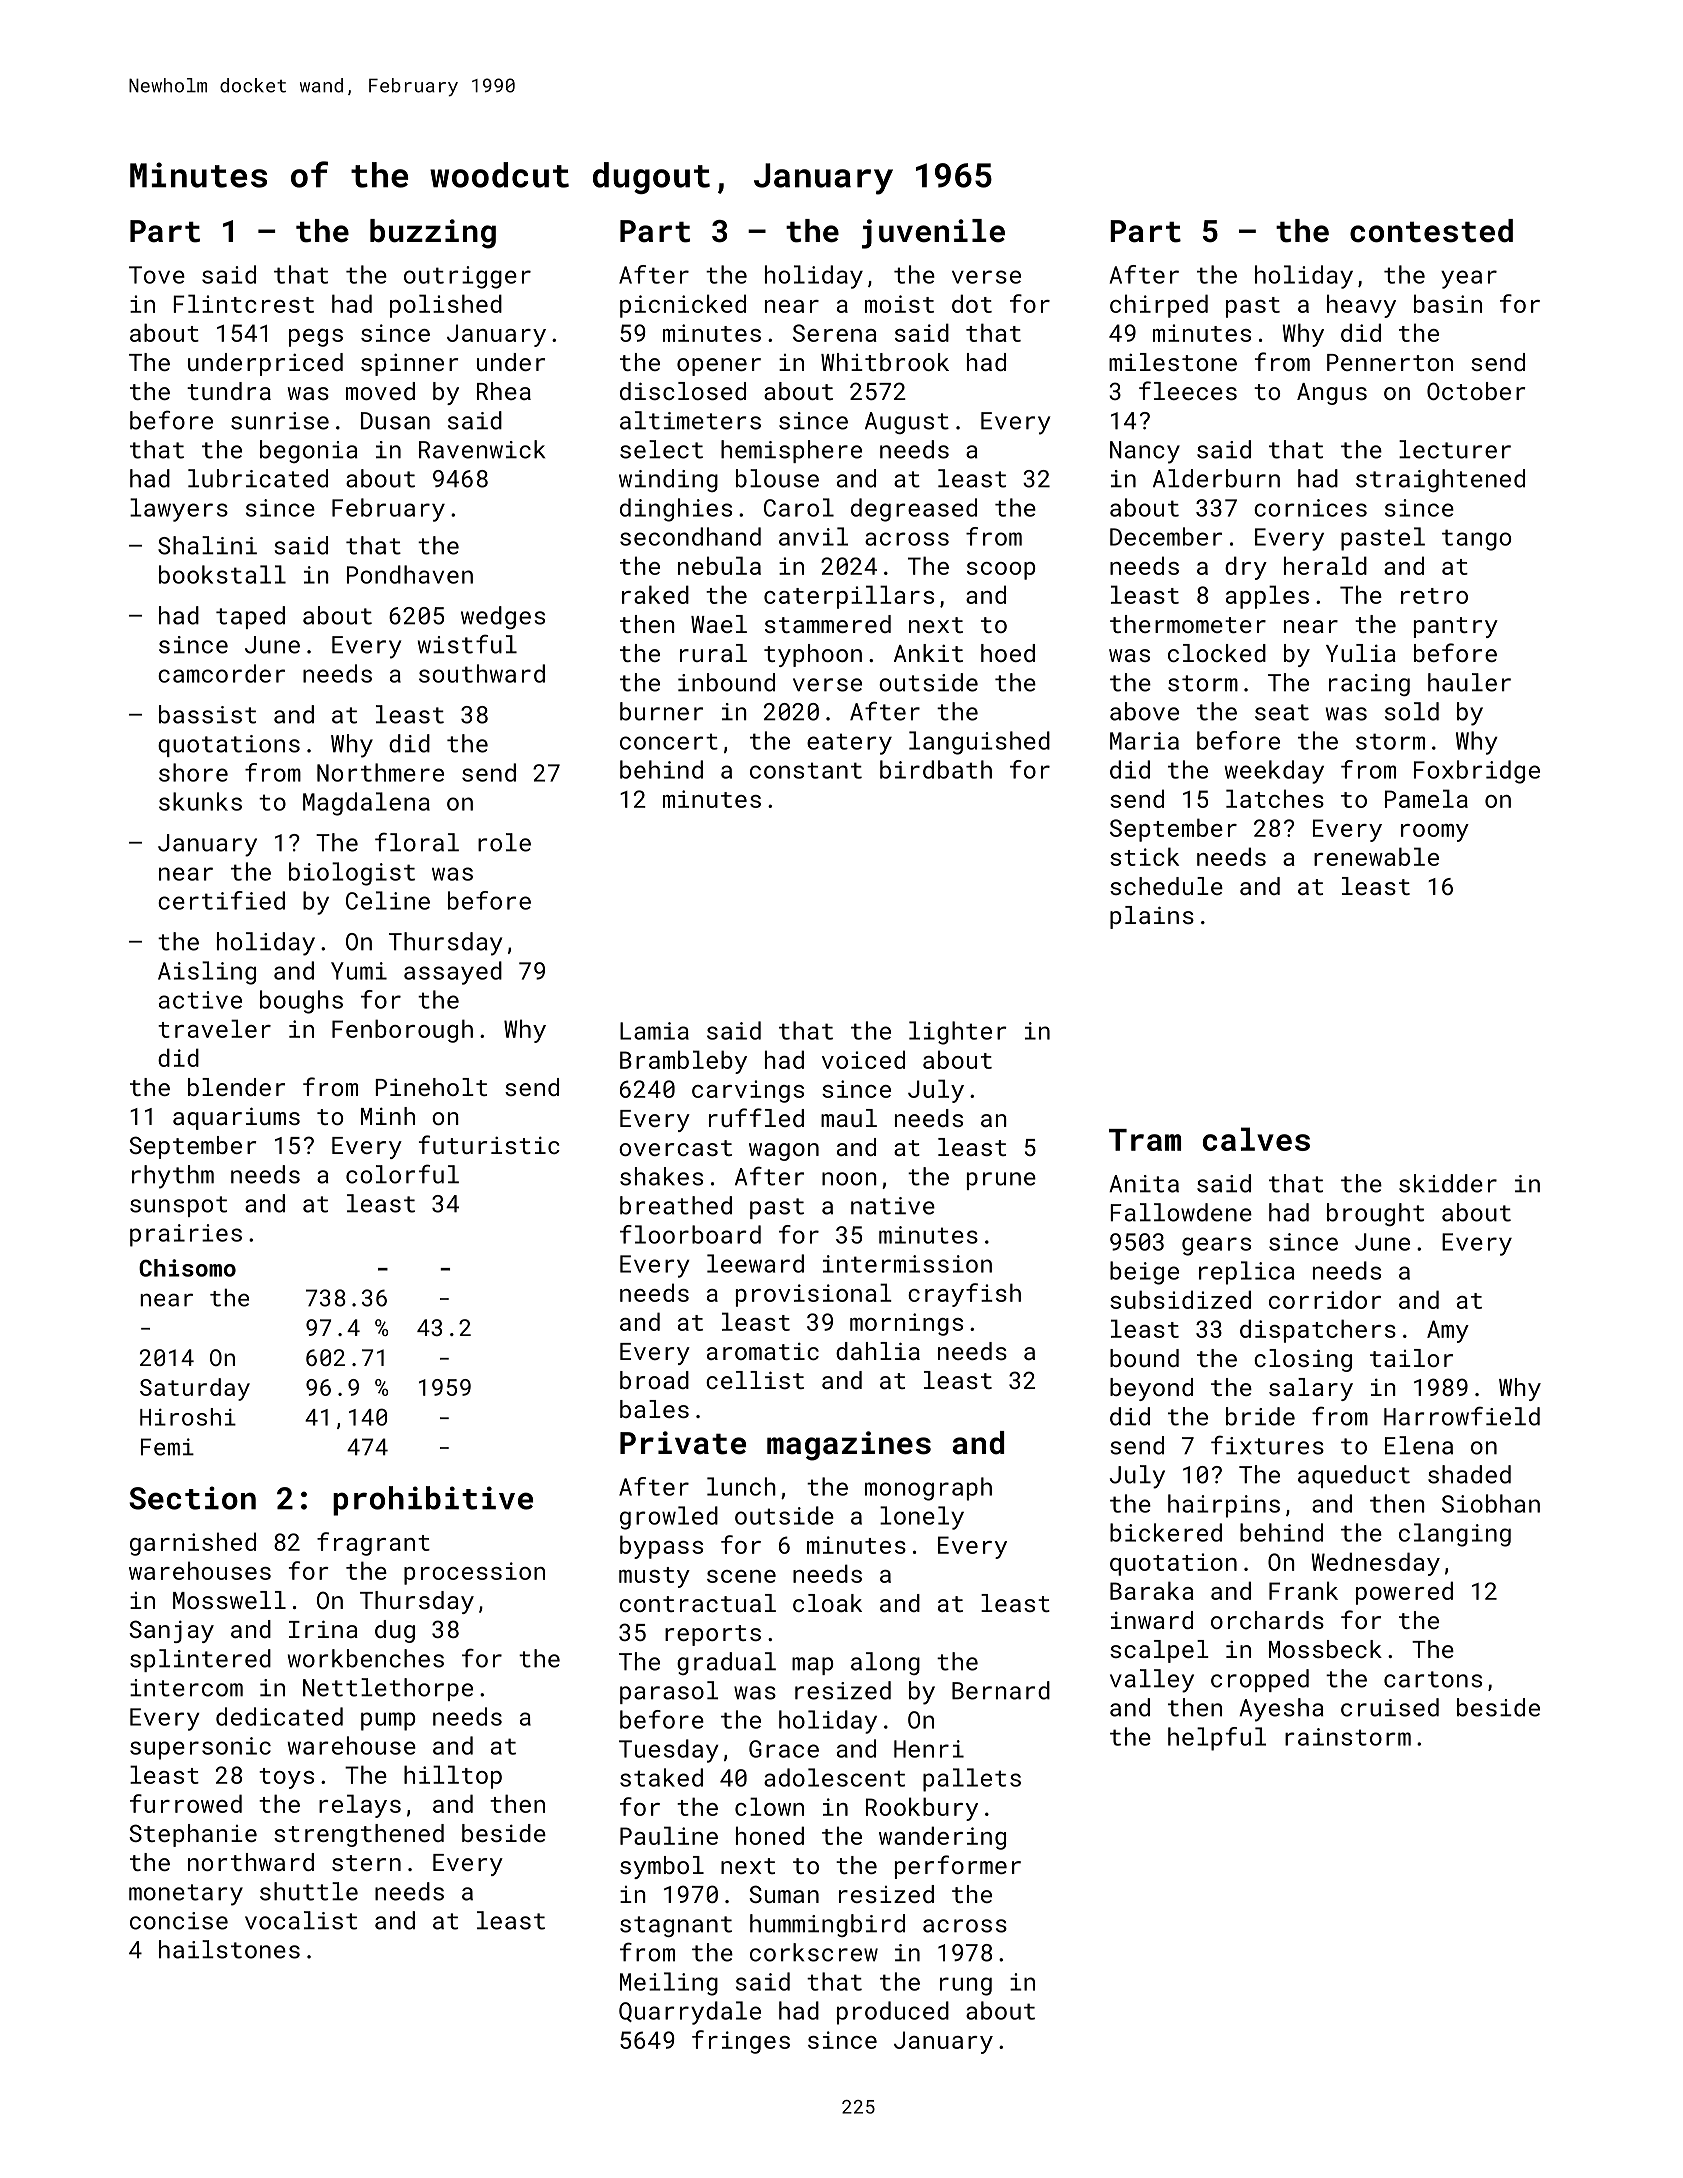  What do you see at coordinates (933, 234) in the screenshot?
I see `juvenile` at bounding box center [933, 234].
